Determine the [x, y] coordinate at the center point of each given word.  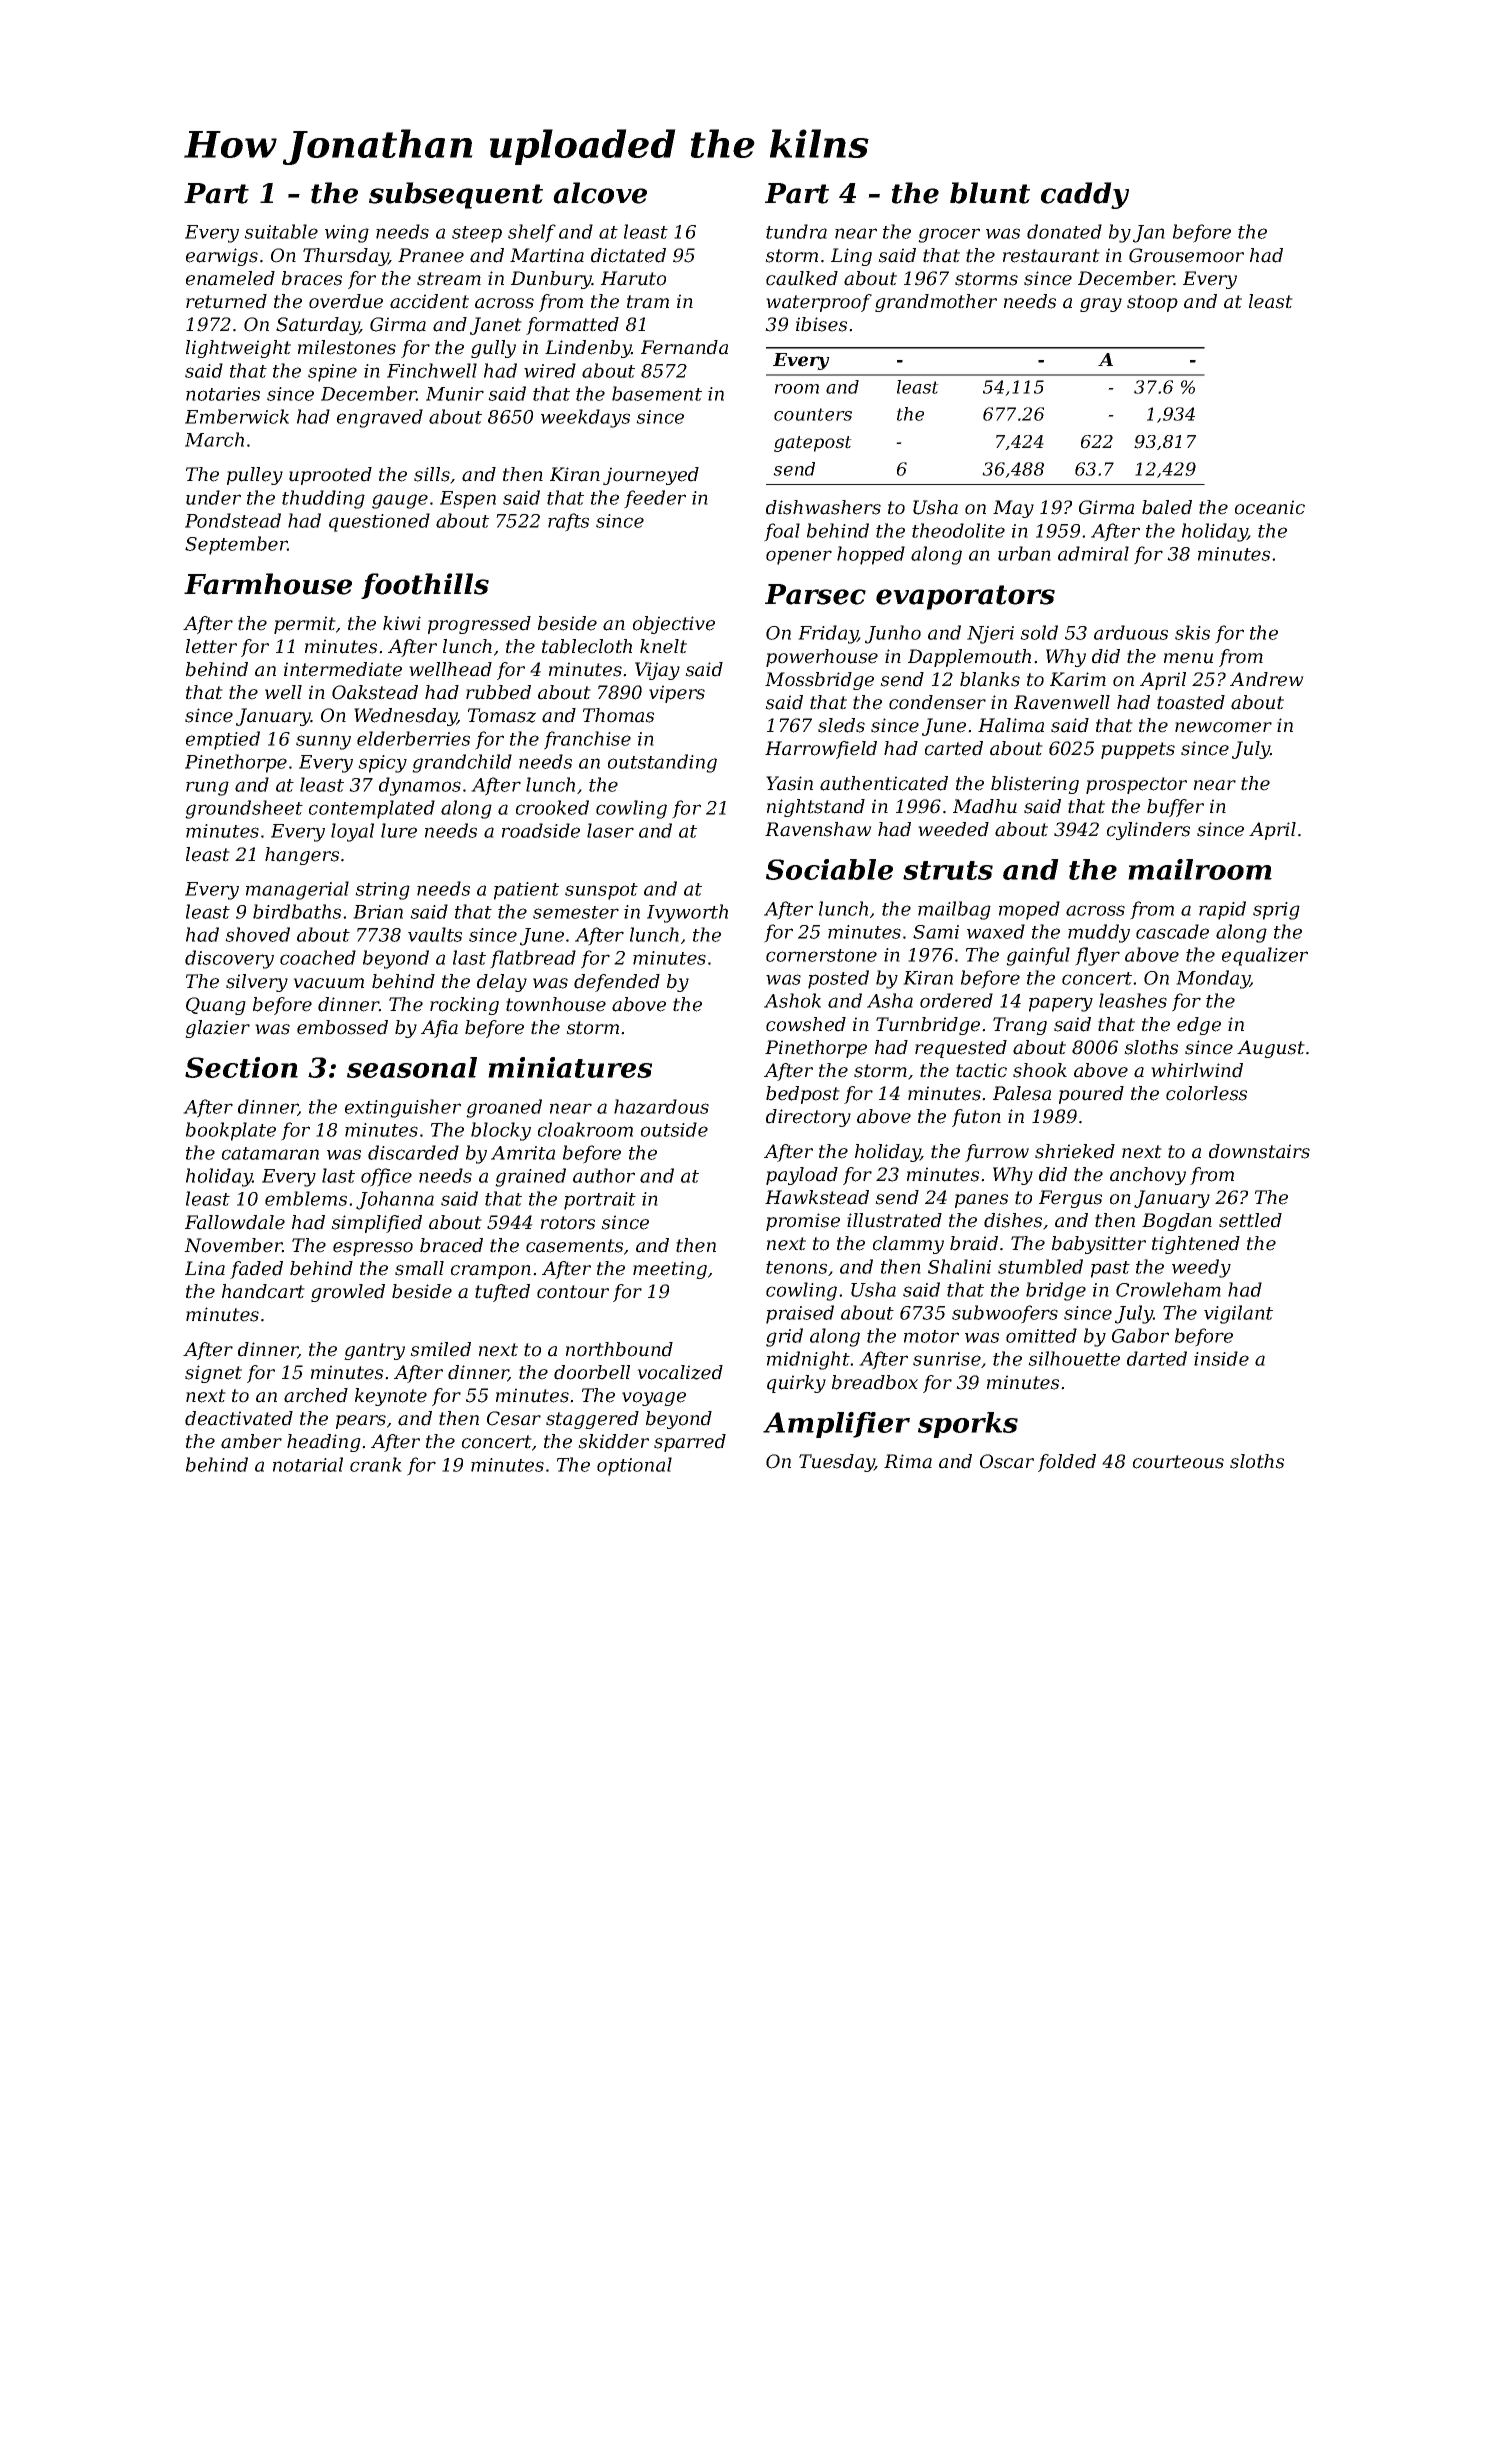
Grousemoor [1186, 255]
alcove [600, 193]
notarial [308, 1464]
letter [211, 646]
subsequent [456, 195]
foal [782, 532]
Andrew [1267, 679]
